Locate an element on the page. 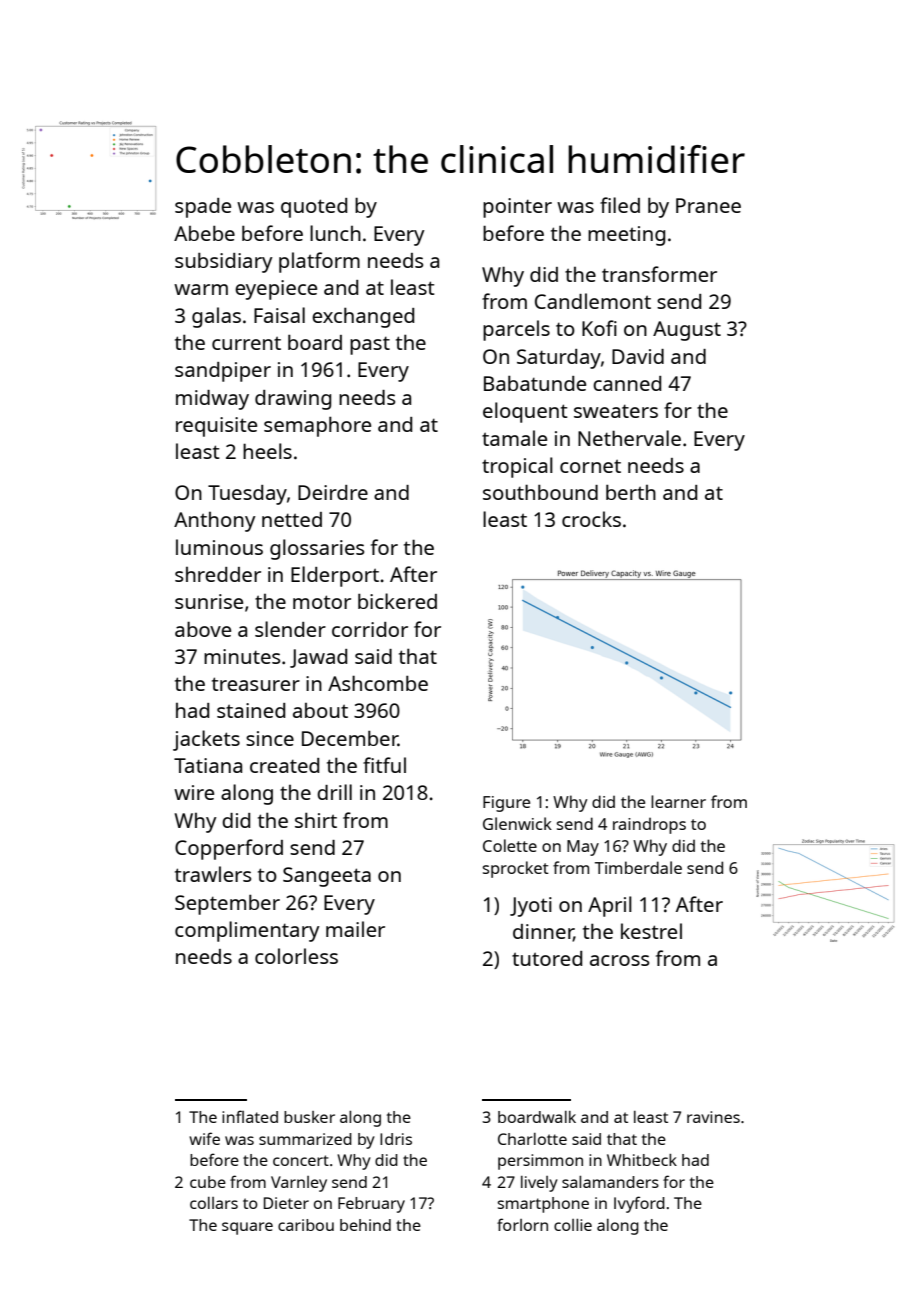 This document has height=1311, width=924. past is located at coordinates (370, 345).
